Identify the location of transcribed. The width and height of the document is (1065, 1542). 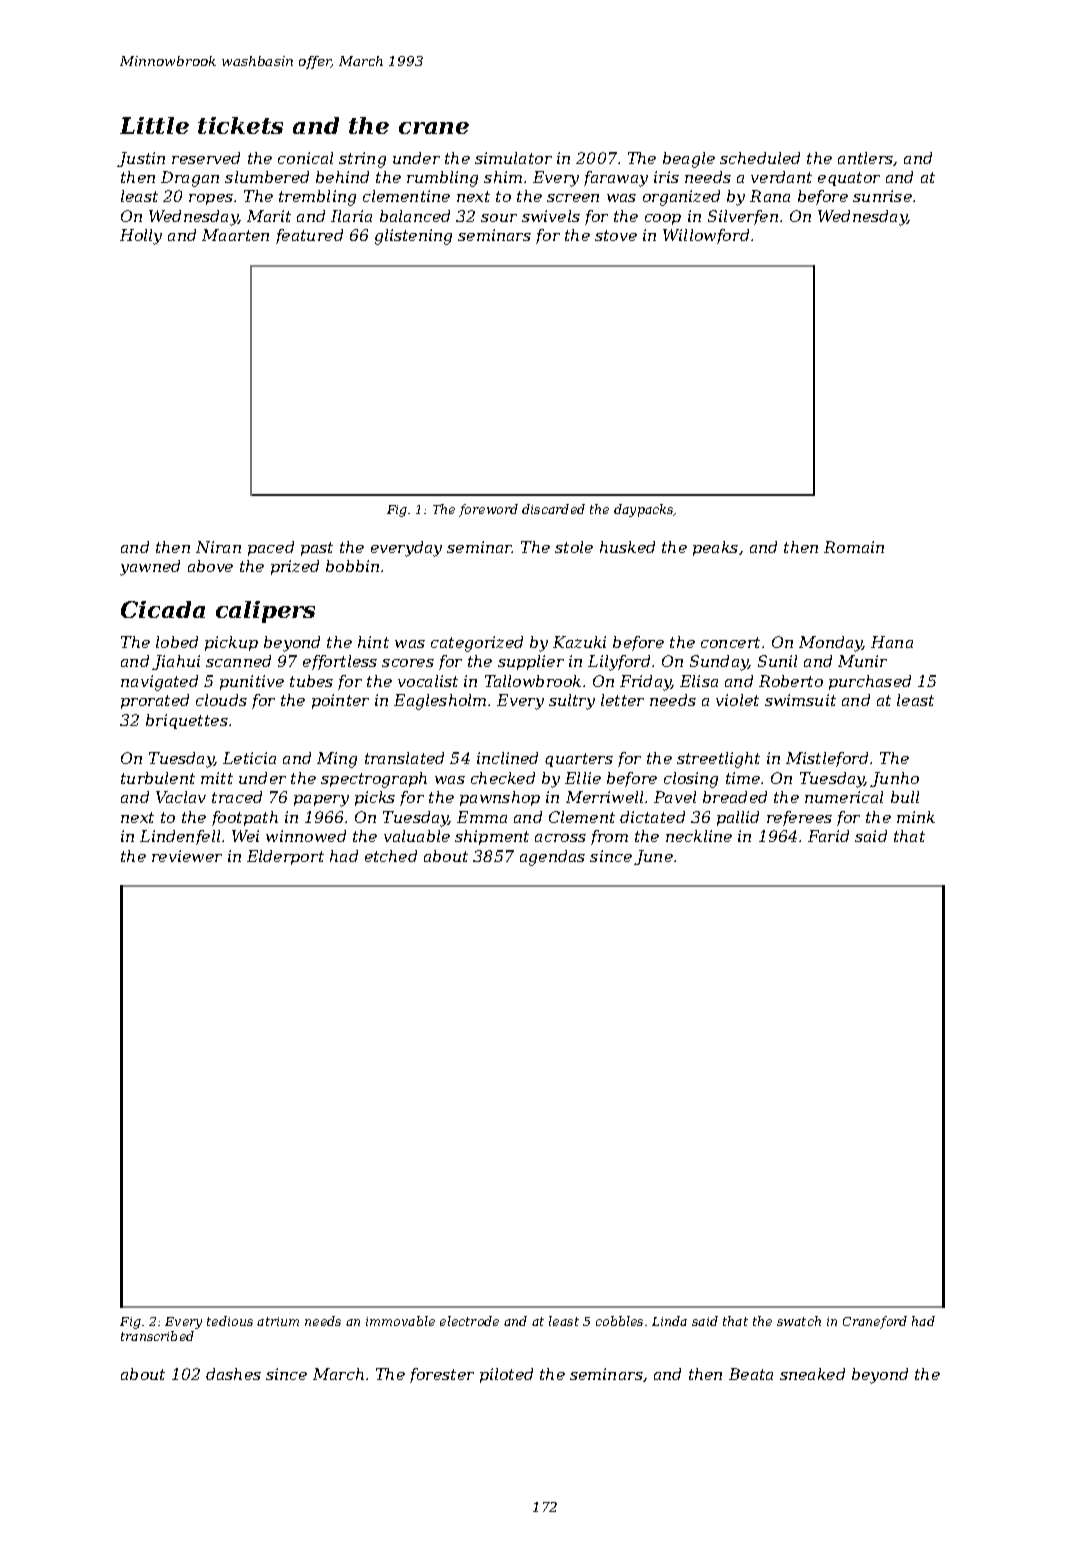
(157, 1336).
